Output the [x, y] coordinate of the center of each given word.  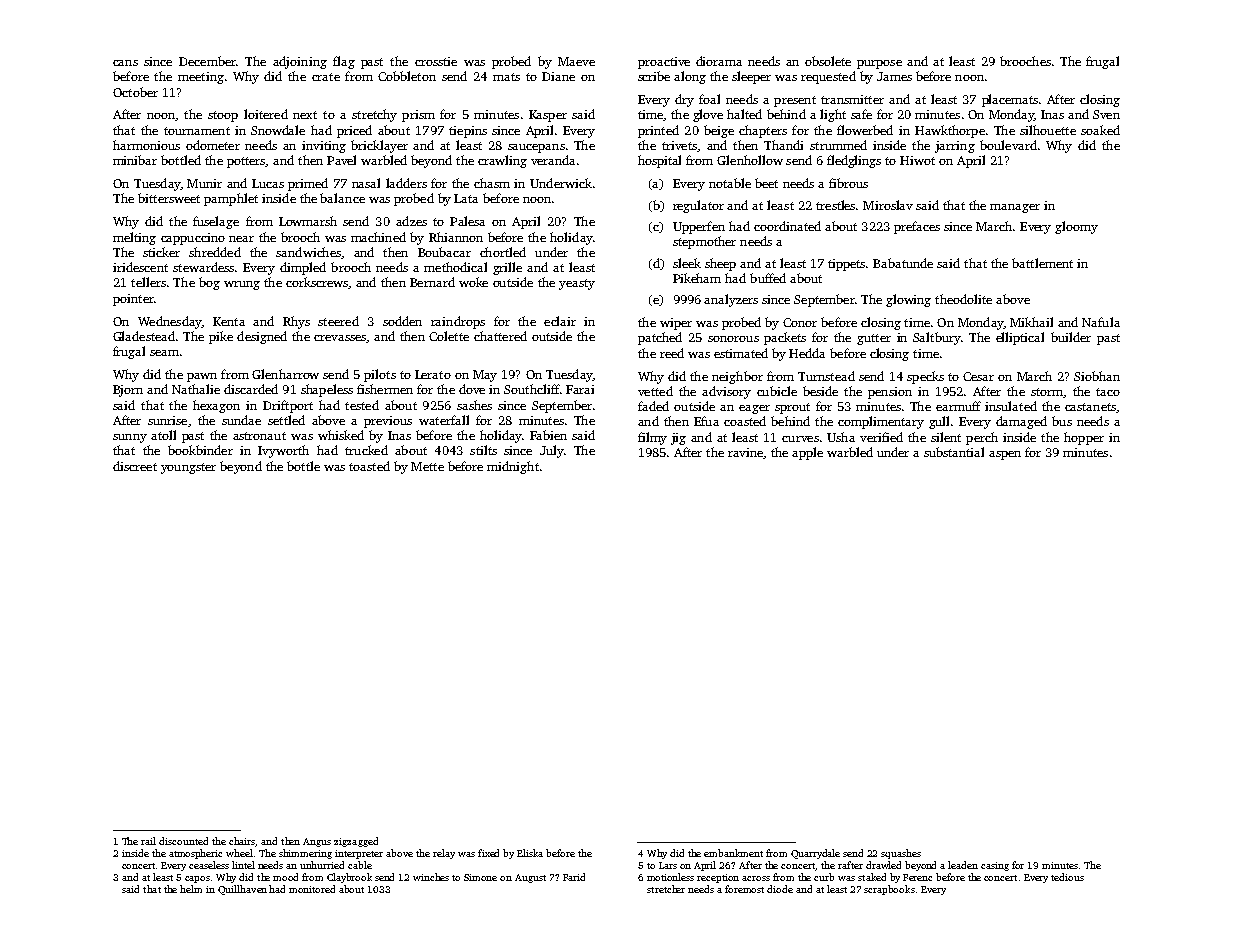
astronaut [259, 436]
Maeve [576, 61]
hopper [1084, 438]
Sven [1106, 114]
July [552, 451]
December [207, 61]
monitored [312, 889]
